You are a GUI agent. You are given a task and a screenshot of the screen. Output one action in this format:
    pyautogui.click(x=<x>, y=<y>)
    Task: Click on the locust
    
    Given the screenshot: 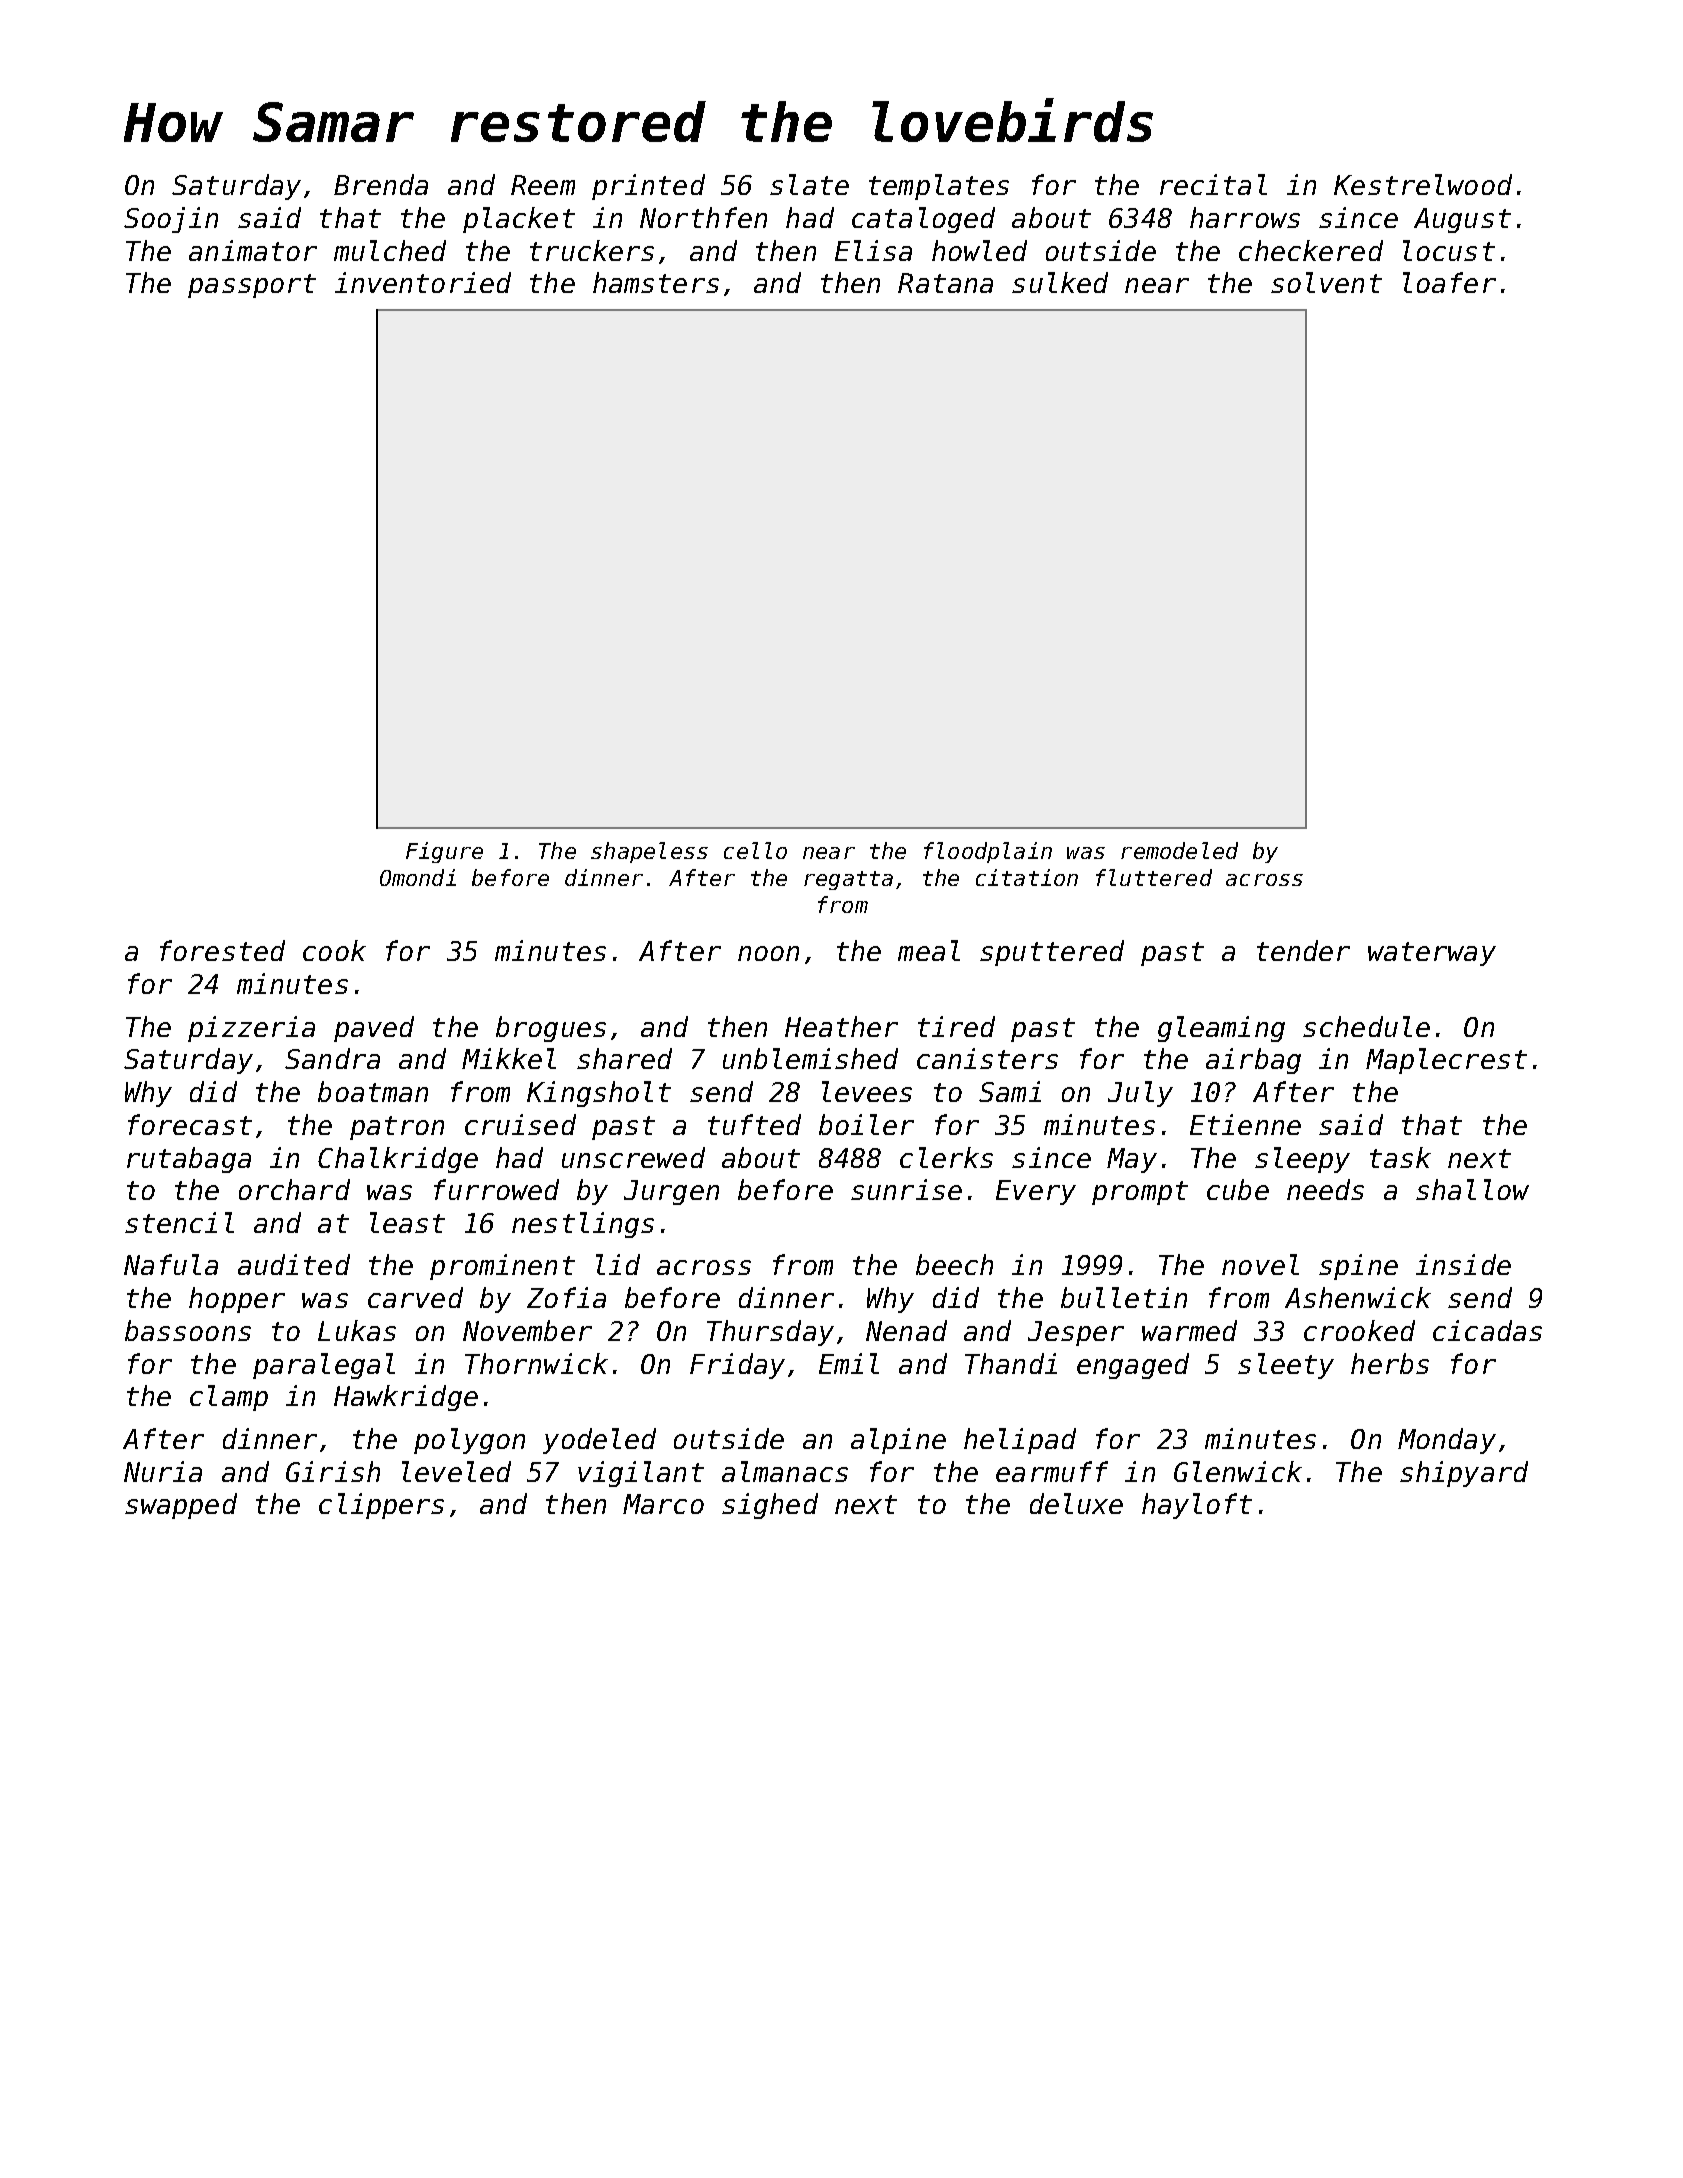 What is the action you would take?
    pyautogui.click(x=1449, y=250)
